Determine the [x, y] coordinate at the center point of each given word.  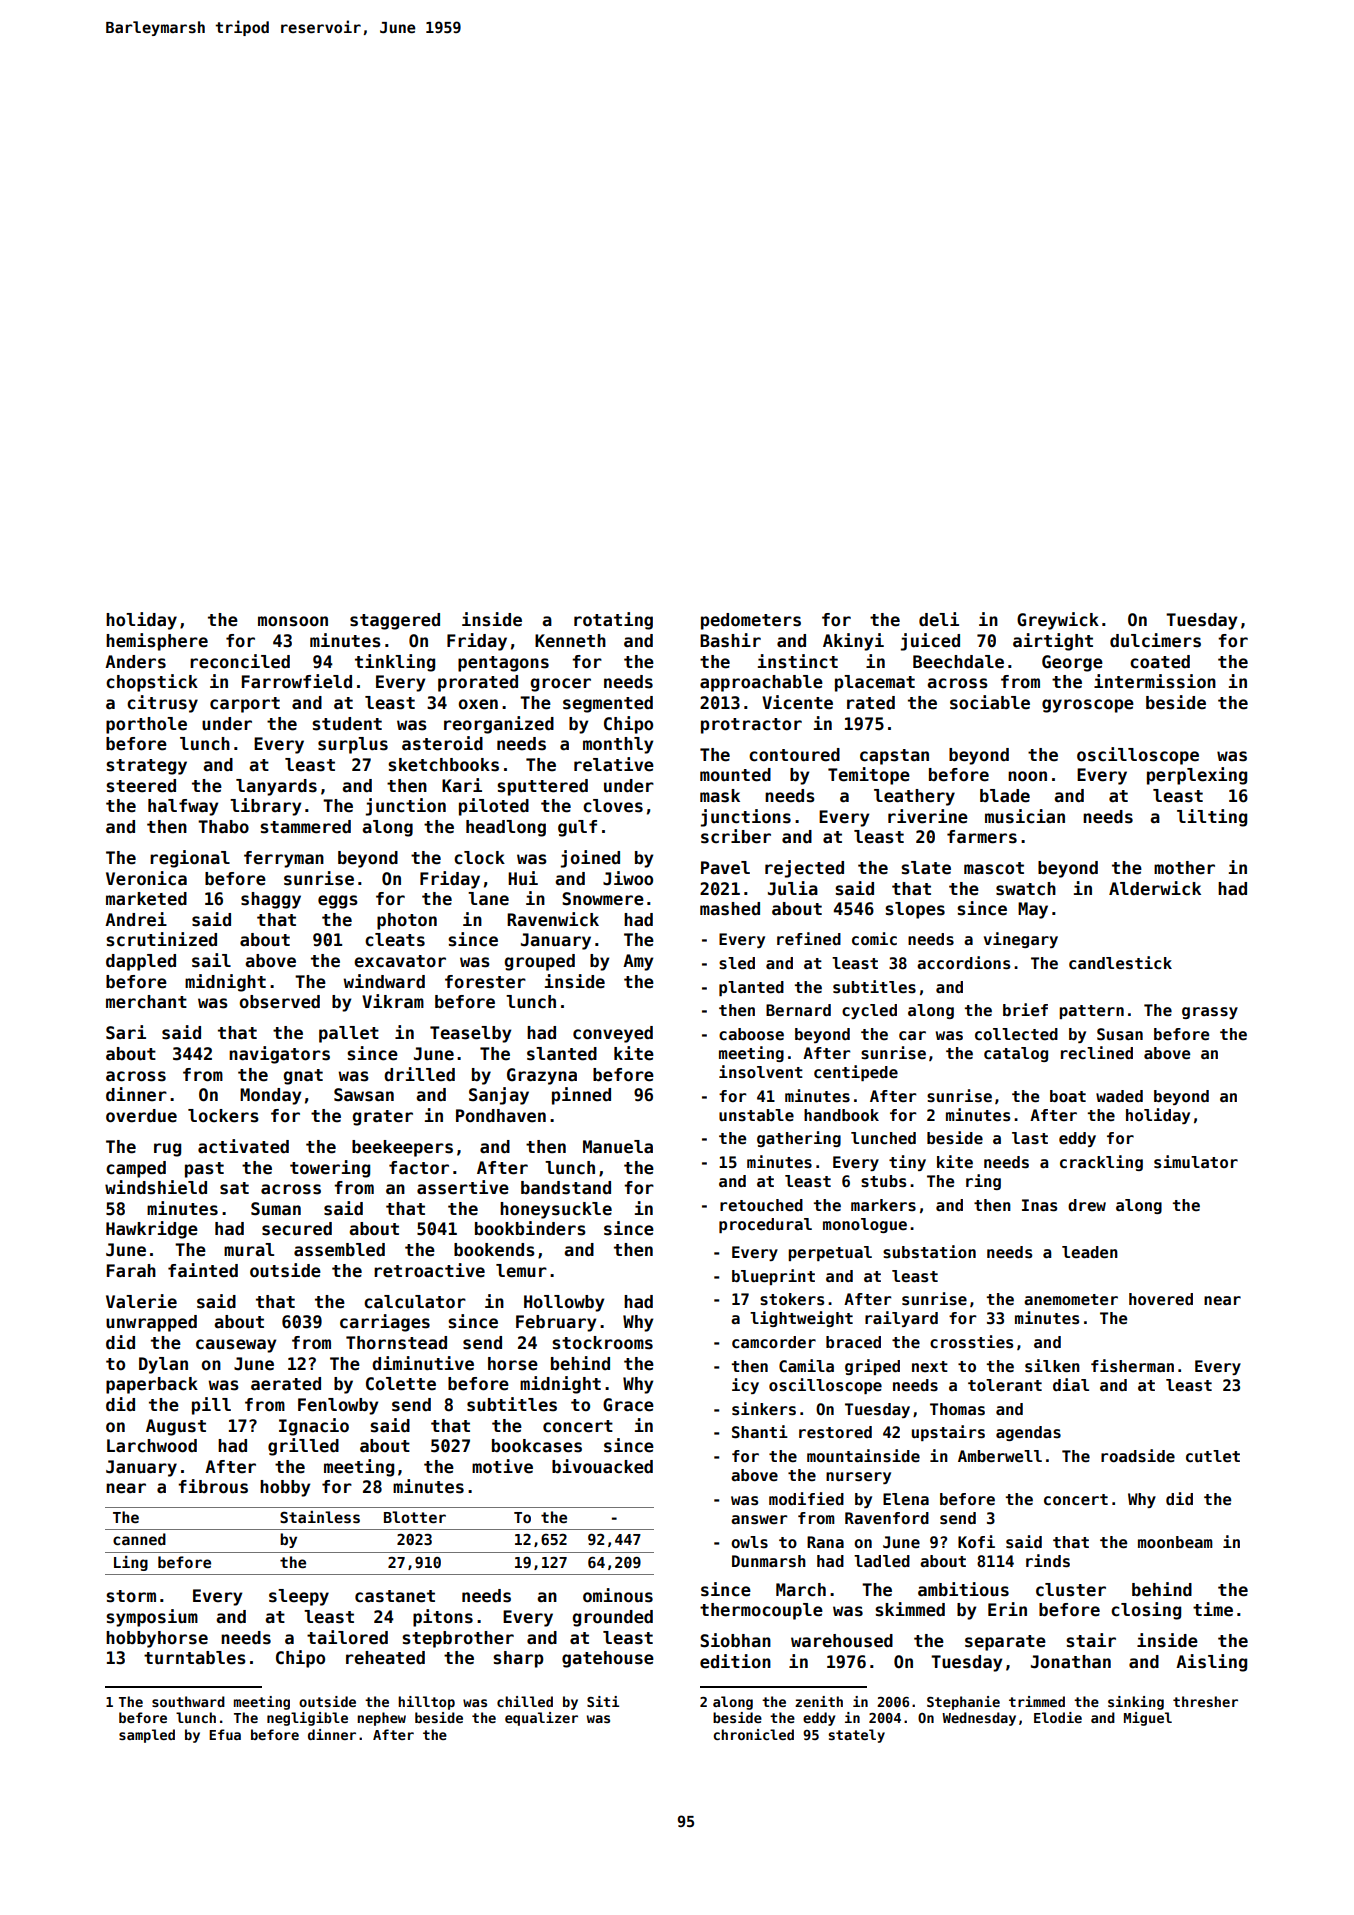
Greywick [1058, 621]
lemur [521, 1271]
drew [1087, 1205]
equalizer [541, 1719]
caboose [751, 1034]
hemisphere [157, 642]
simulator [1196, 1162]
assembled [339, 1250]
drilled [419, 1074]
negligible [307, 1719]
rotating [613, 621]
